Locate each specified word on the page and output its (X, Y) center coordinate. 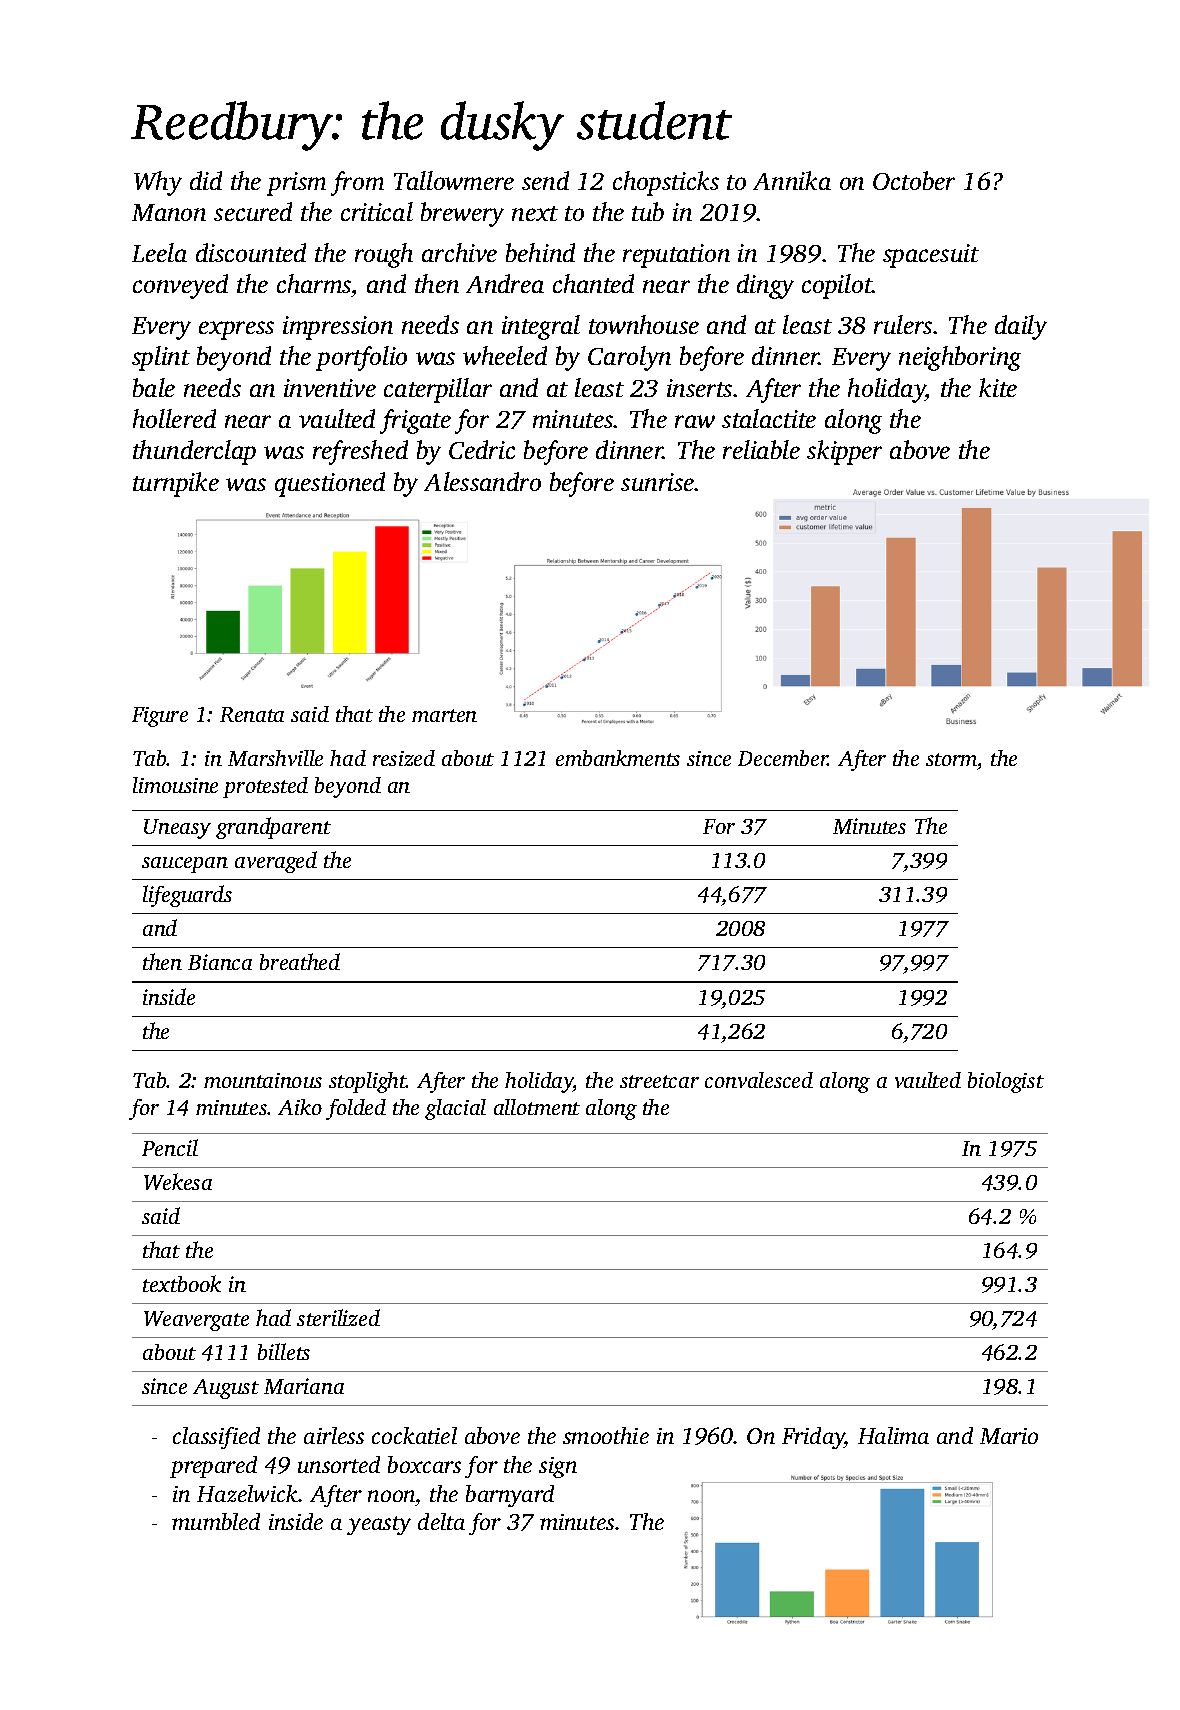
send (545, 180)
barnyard (510, 1496)
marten (444, 715)
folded (356, 1109)
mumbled (216, 1521)
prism (296, 184)
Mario (1009, 1436)
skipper (844, 452)
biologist (1006, 1082)
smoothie (606, 1435)
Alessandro (482, 481)
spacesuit (931, 256)
